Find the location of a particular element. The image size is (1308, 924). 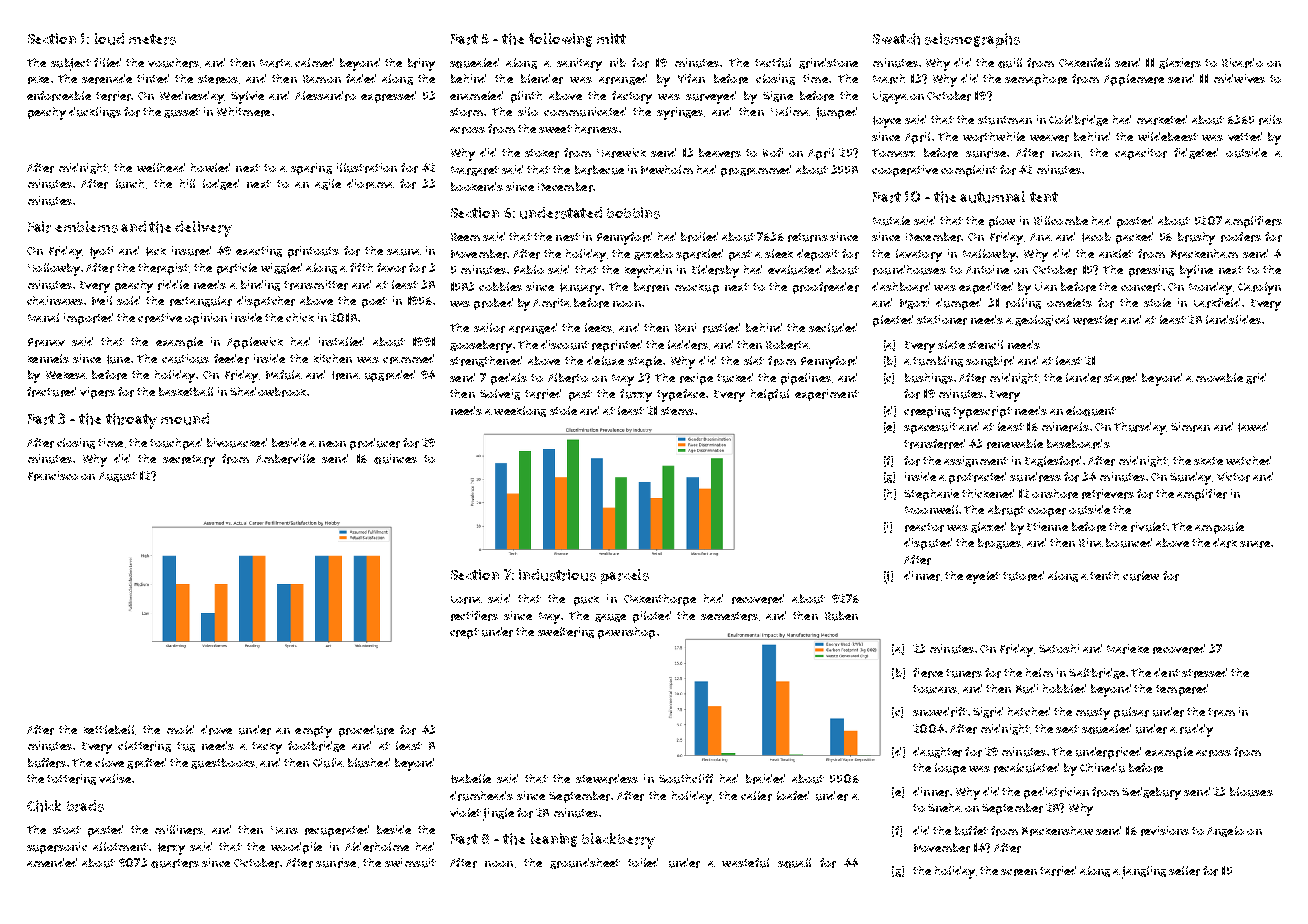

bobbins is located at coordinates (633, 213).
